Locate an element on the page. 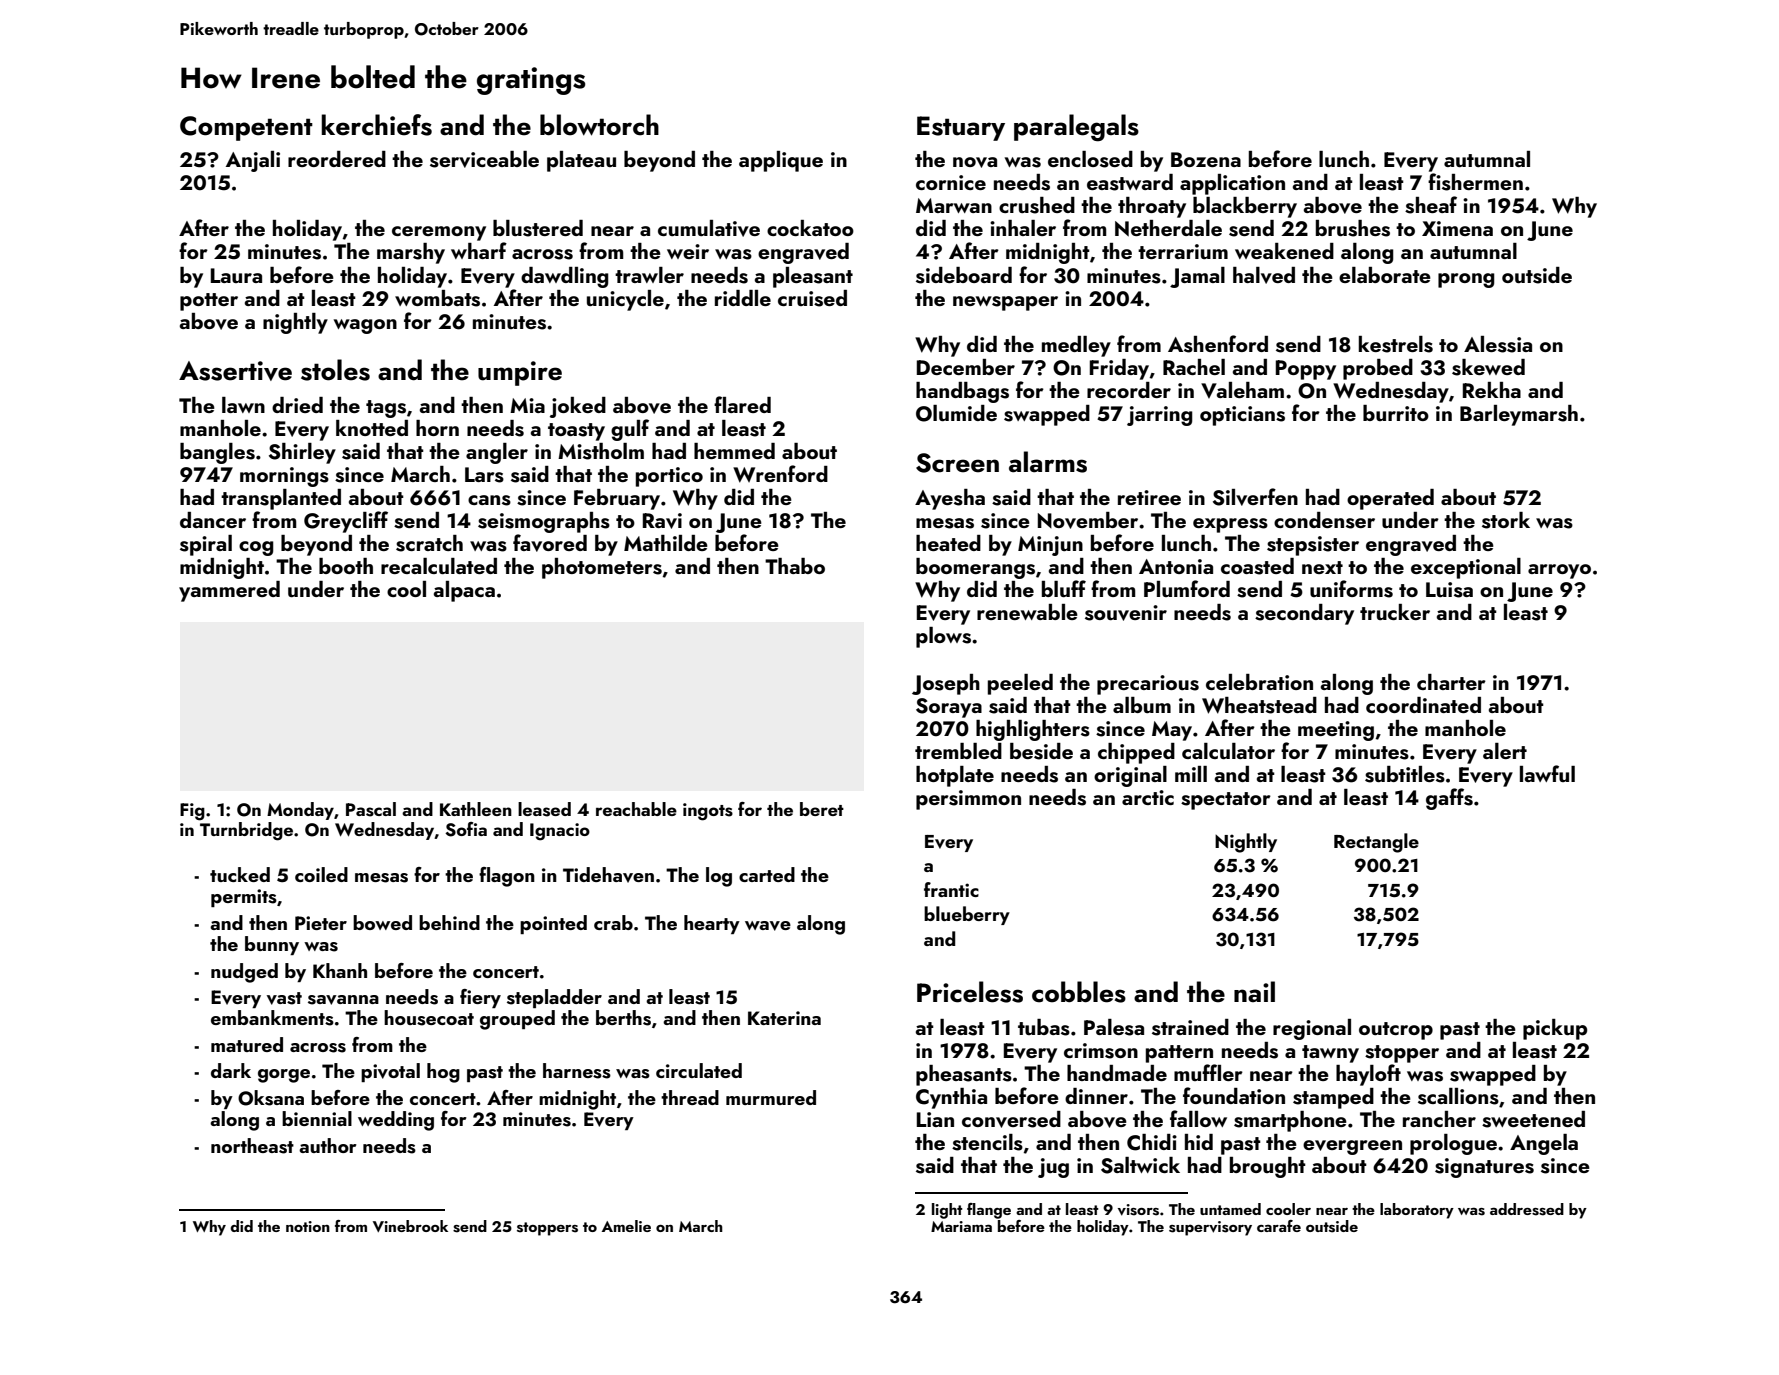 Image resolution: width=1779 pixels, height=1375 pixels. spectator is located at coordinates (1226, 801).
